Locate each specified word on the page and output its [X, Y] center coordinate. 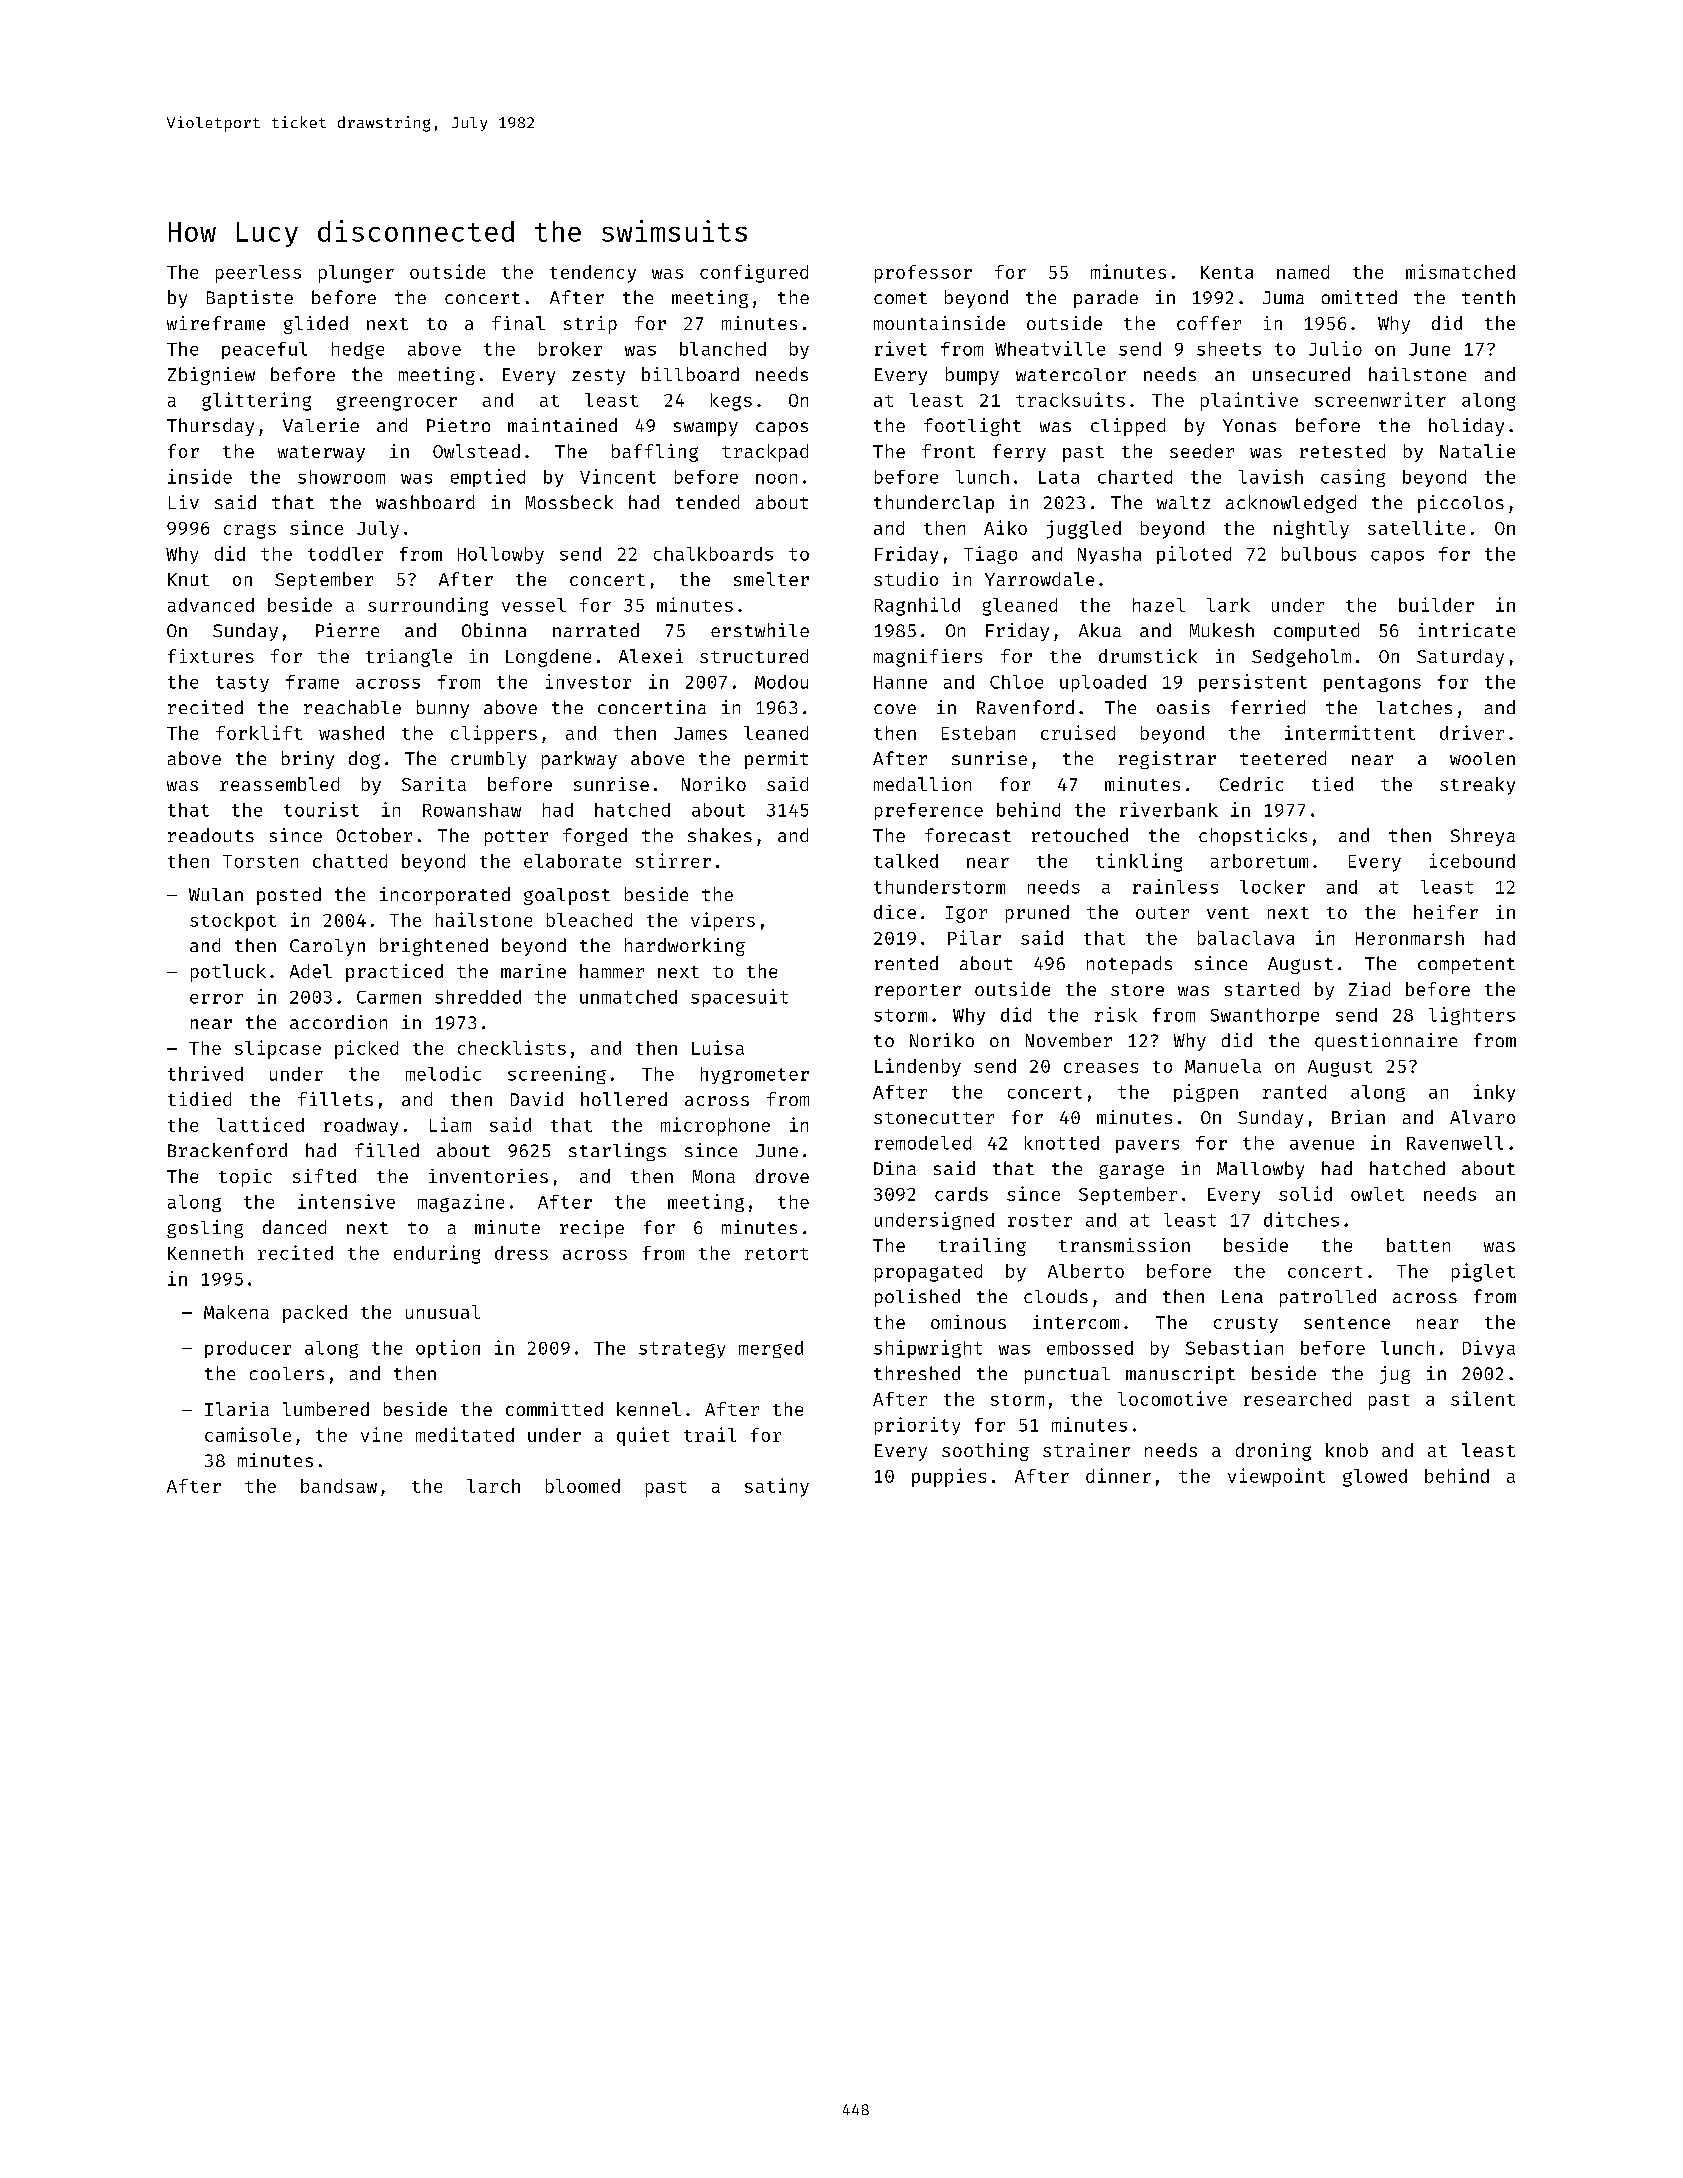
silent [1483, 1398]
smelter [771, 579]
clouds [1056, 1296]
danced [294, 1227]
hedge [358, 350]
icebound [1472, 860]
